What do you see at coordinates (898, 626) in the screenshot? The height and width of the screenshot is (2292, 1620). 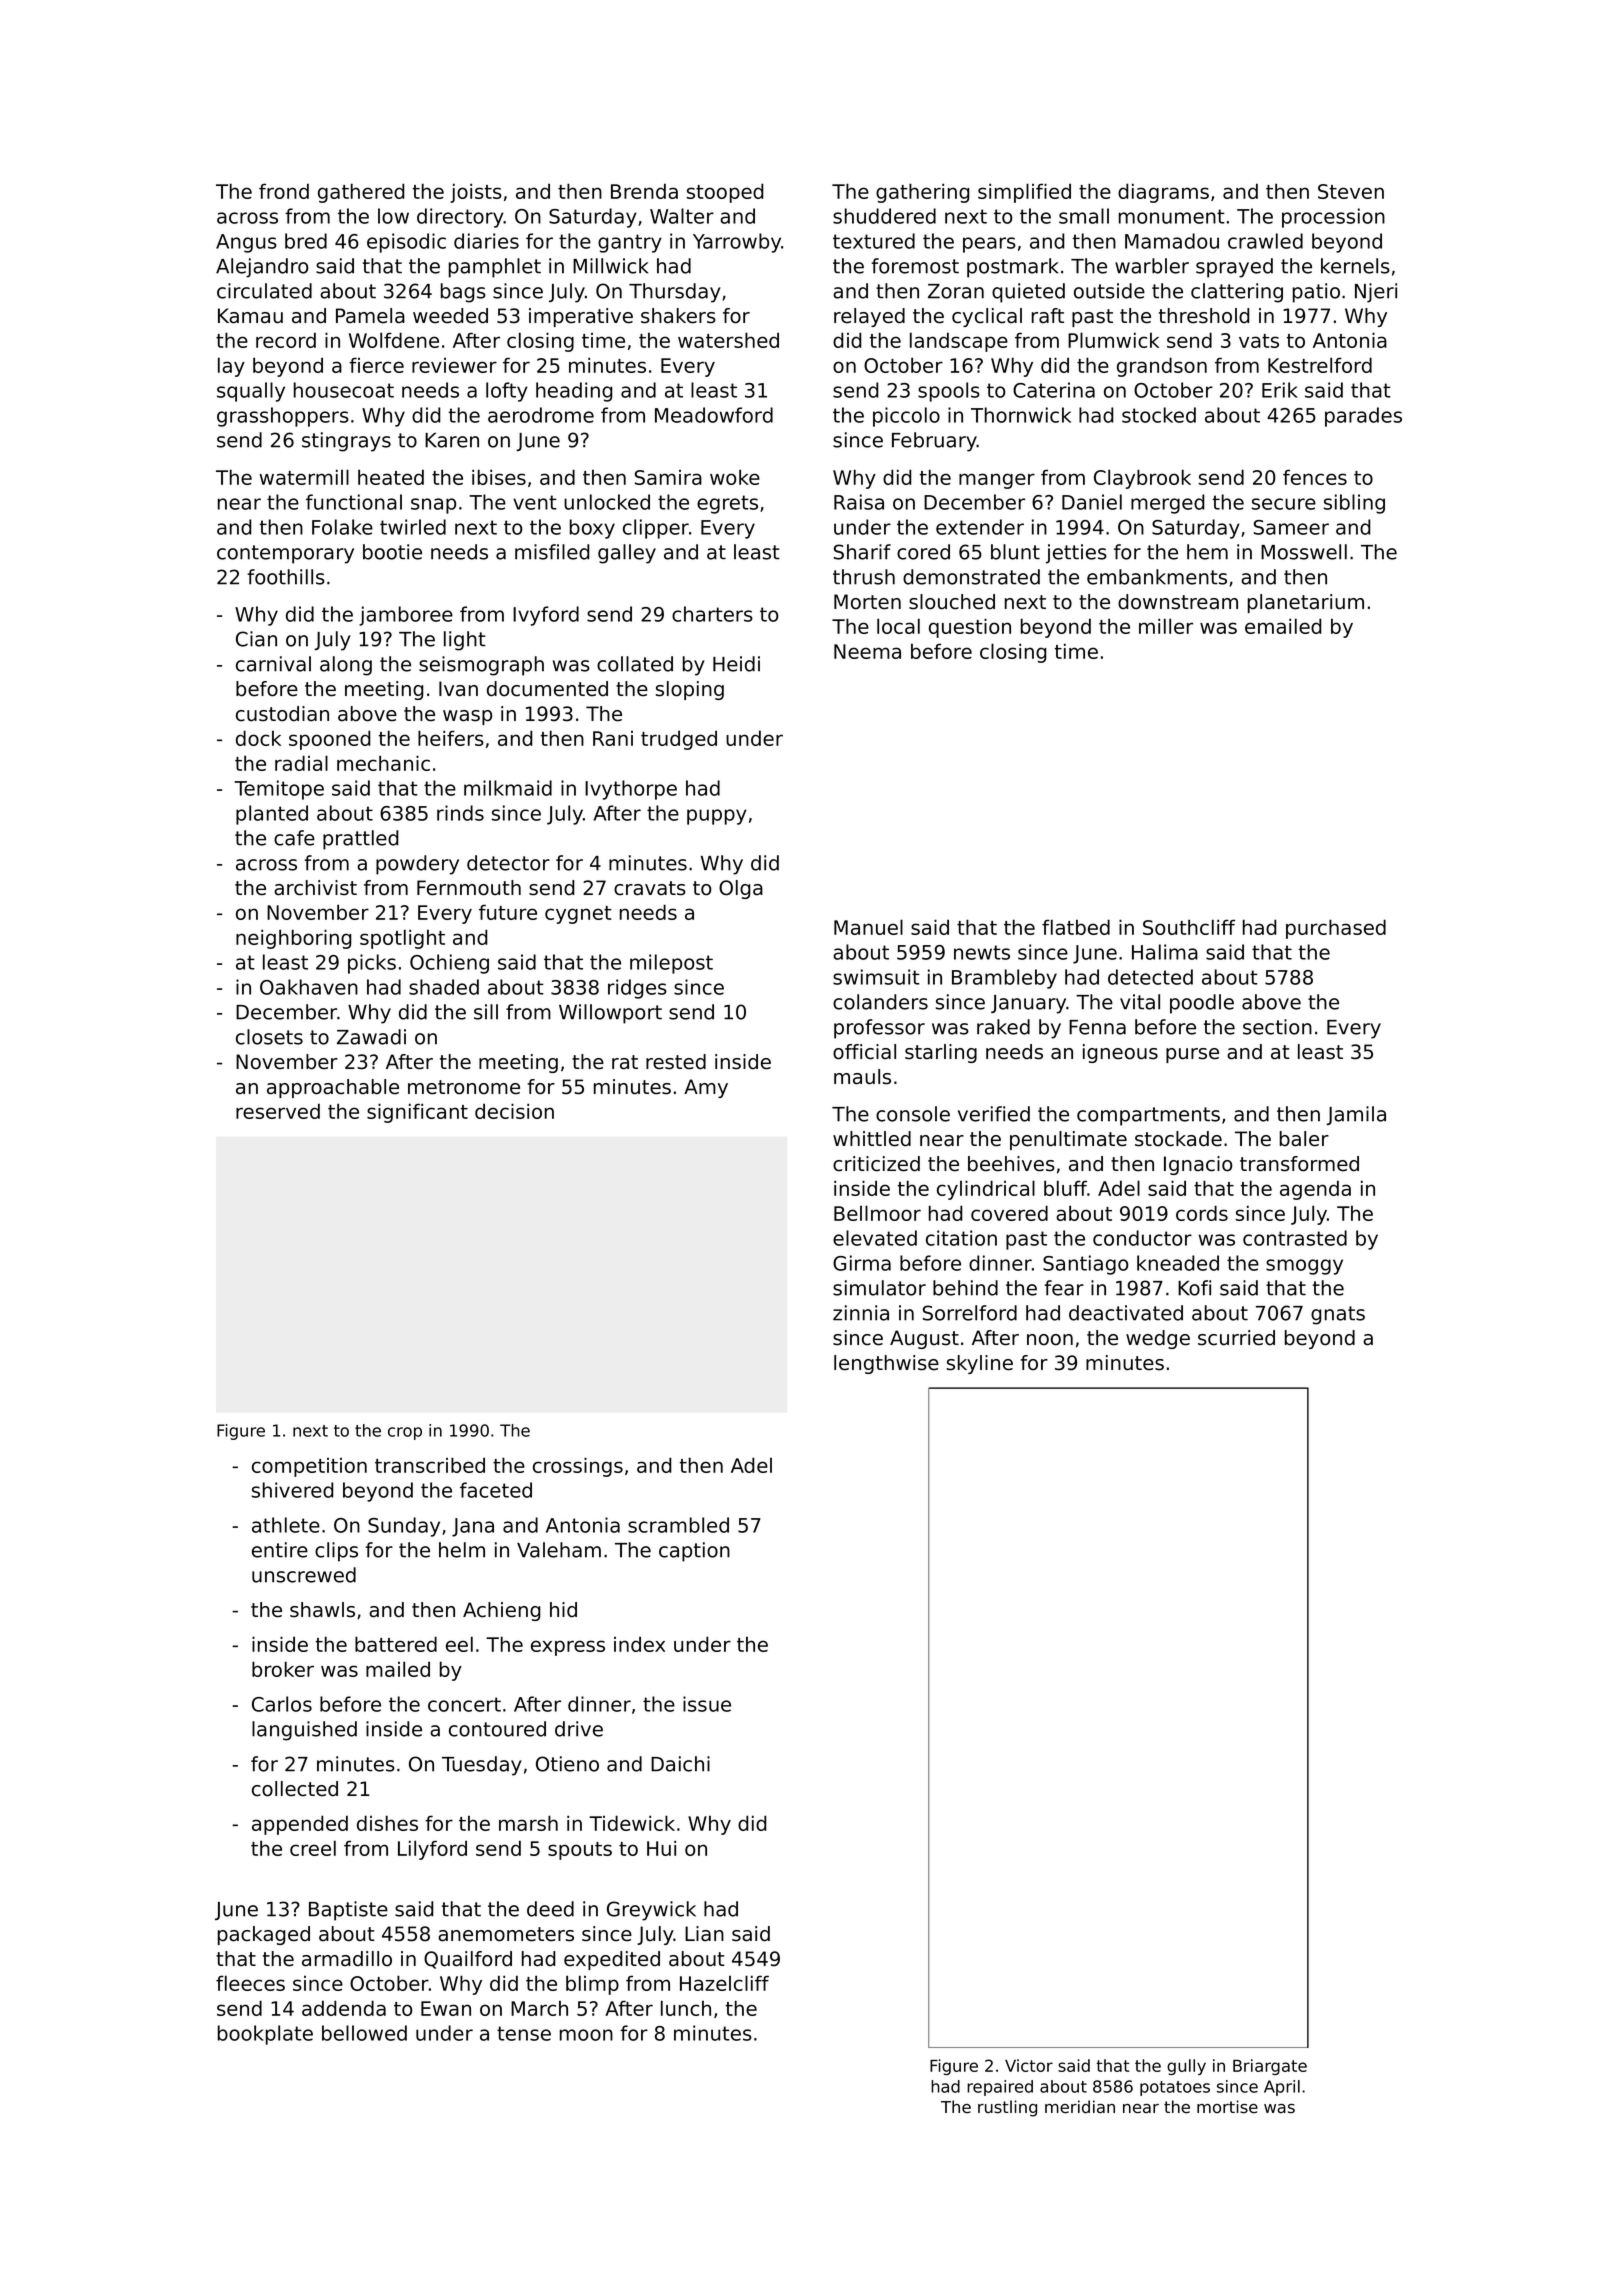 I see `local` at bounding box center [898, 626].
